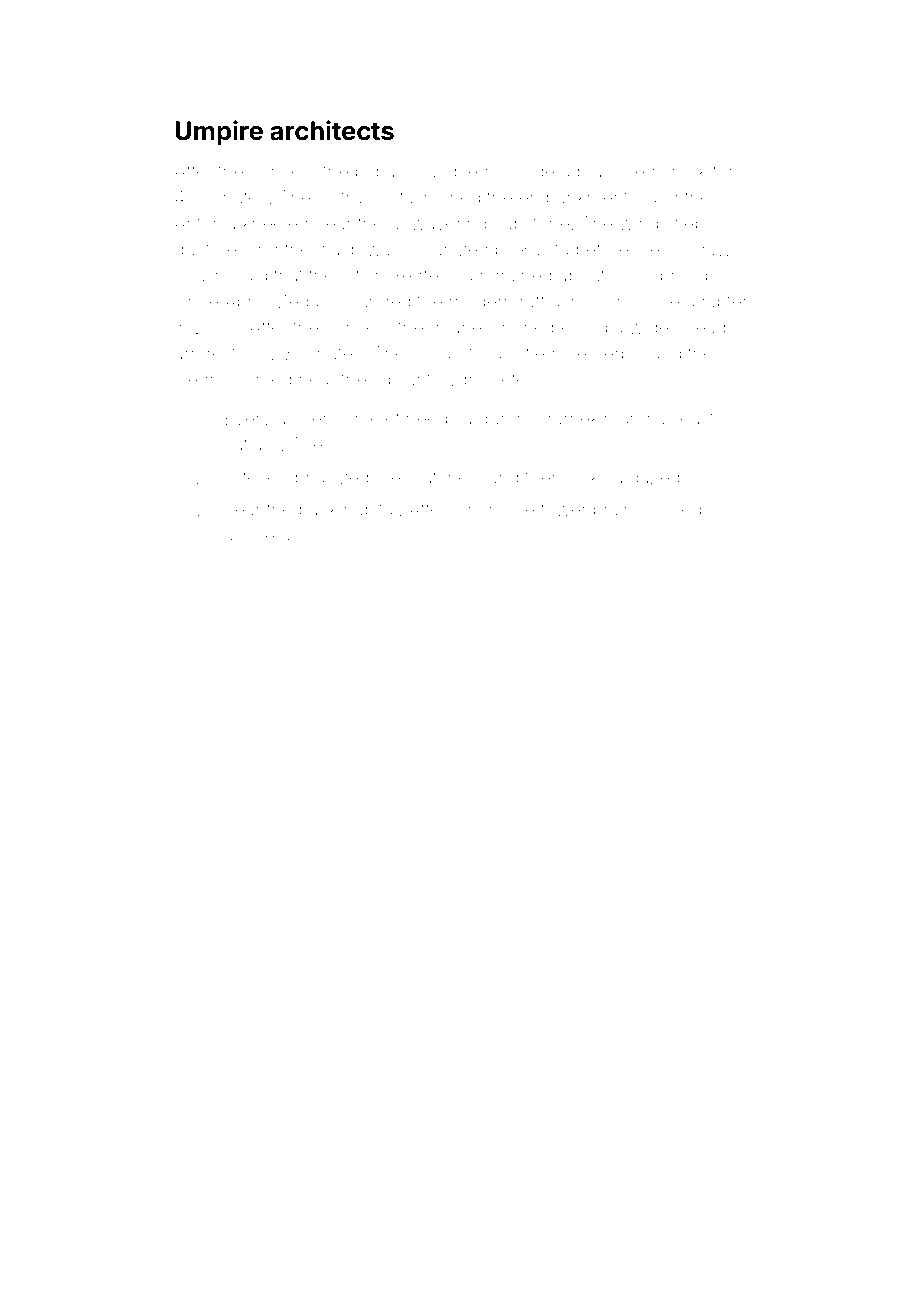 The width and height of the screenshot is (924, 1311). Describe the element at coordinates (684, 172) in the screenshot. I see `crock` at that location.
